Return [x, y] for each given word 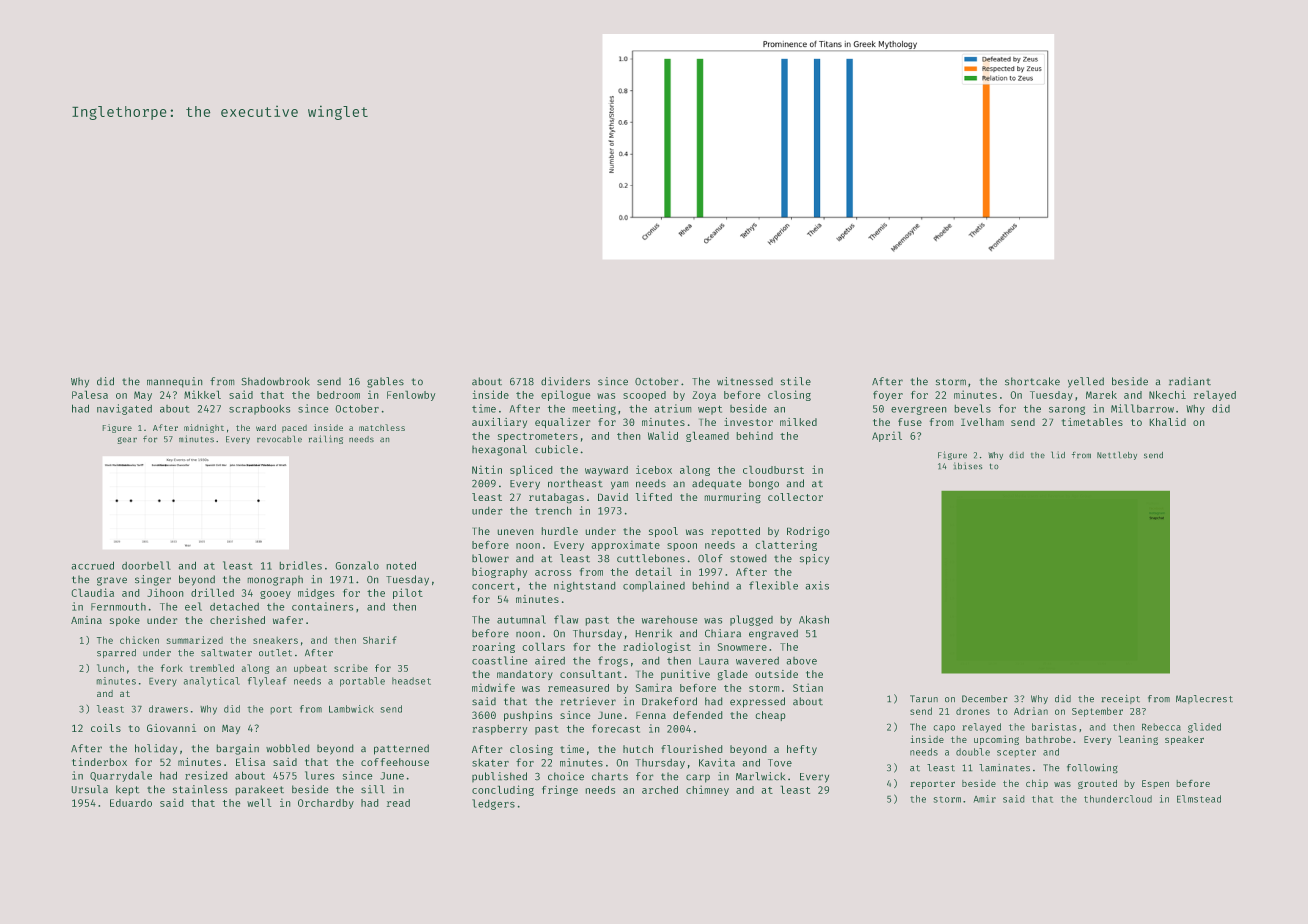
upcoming [996, 740]
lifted [654, 497]
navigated [124, 409]
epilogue [565, 395]
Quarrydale [121, 776]
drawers [168, 709]
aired [550, 660]
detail [654, 571]
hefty [802, 750]
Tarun [924, 698]
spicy [814, 559]
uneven [515, 532]
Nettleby [1117, 456]
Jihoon [165, 592]
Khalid [1168, 422]
